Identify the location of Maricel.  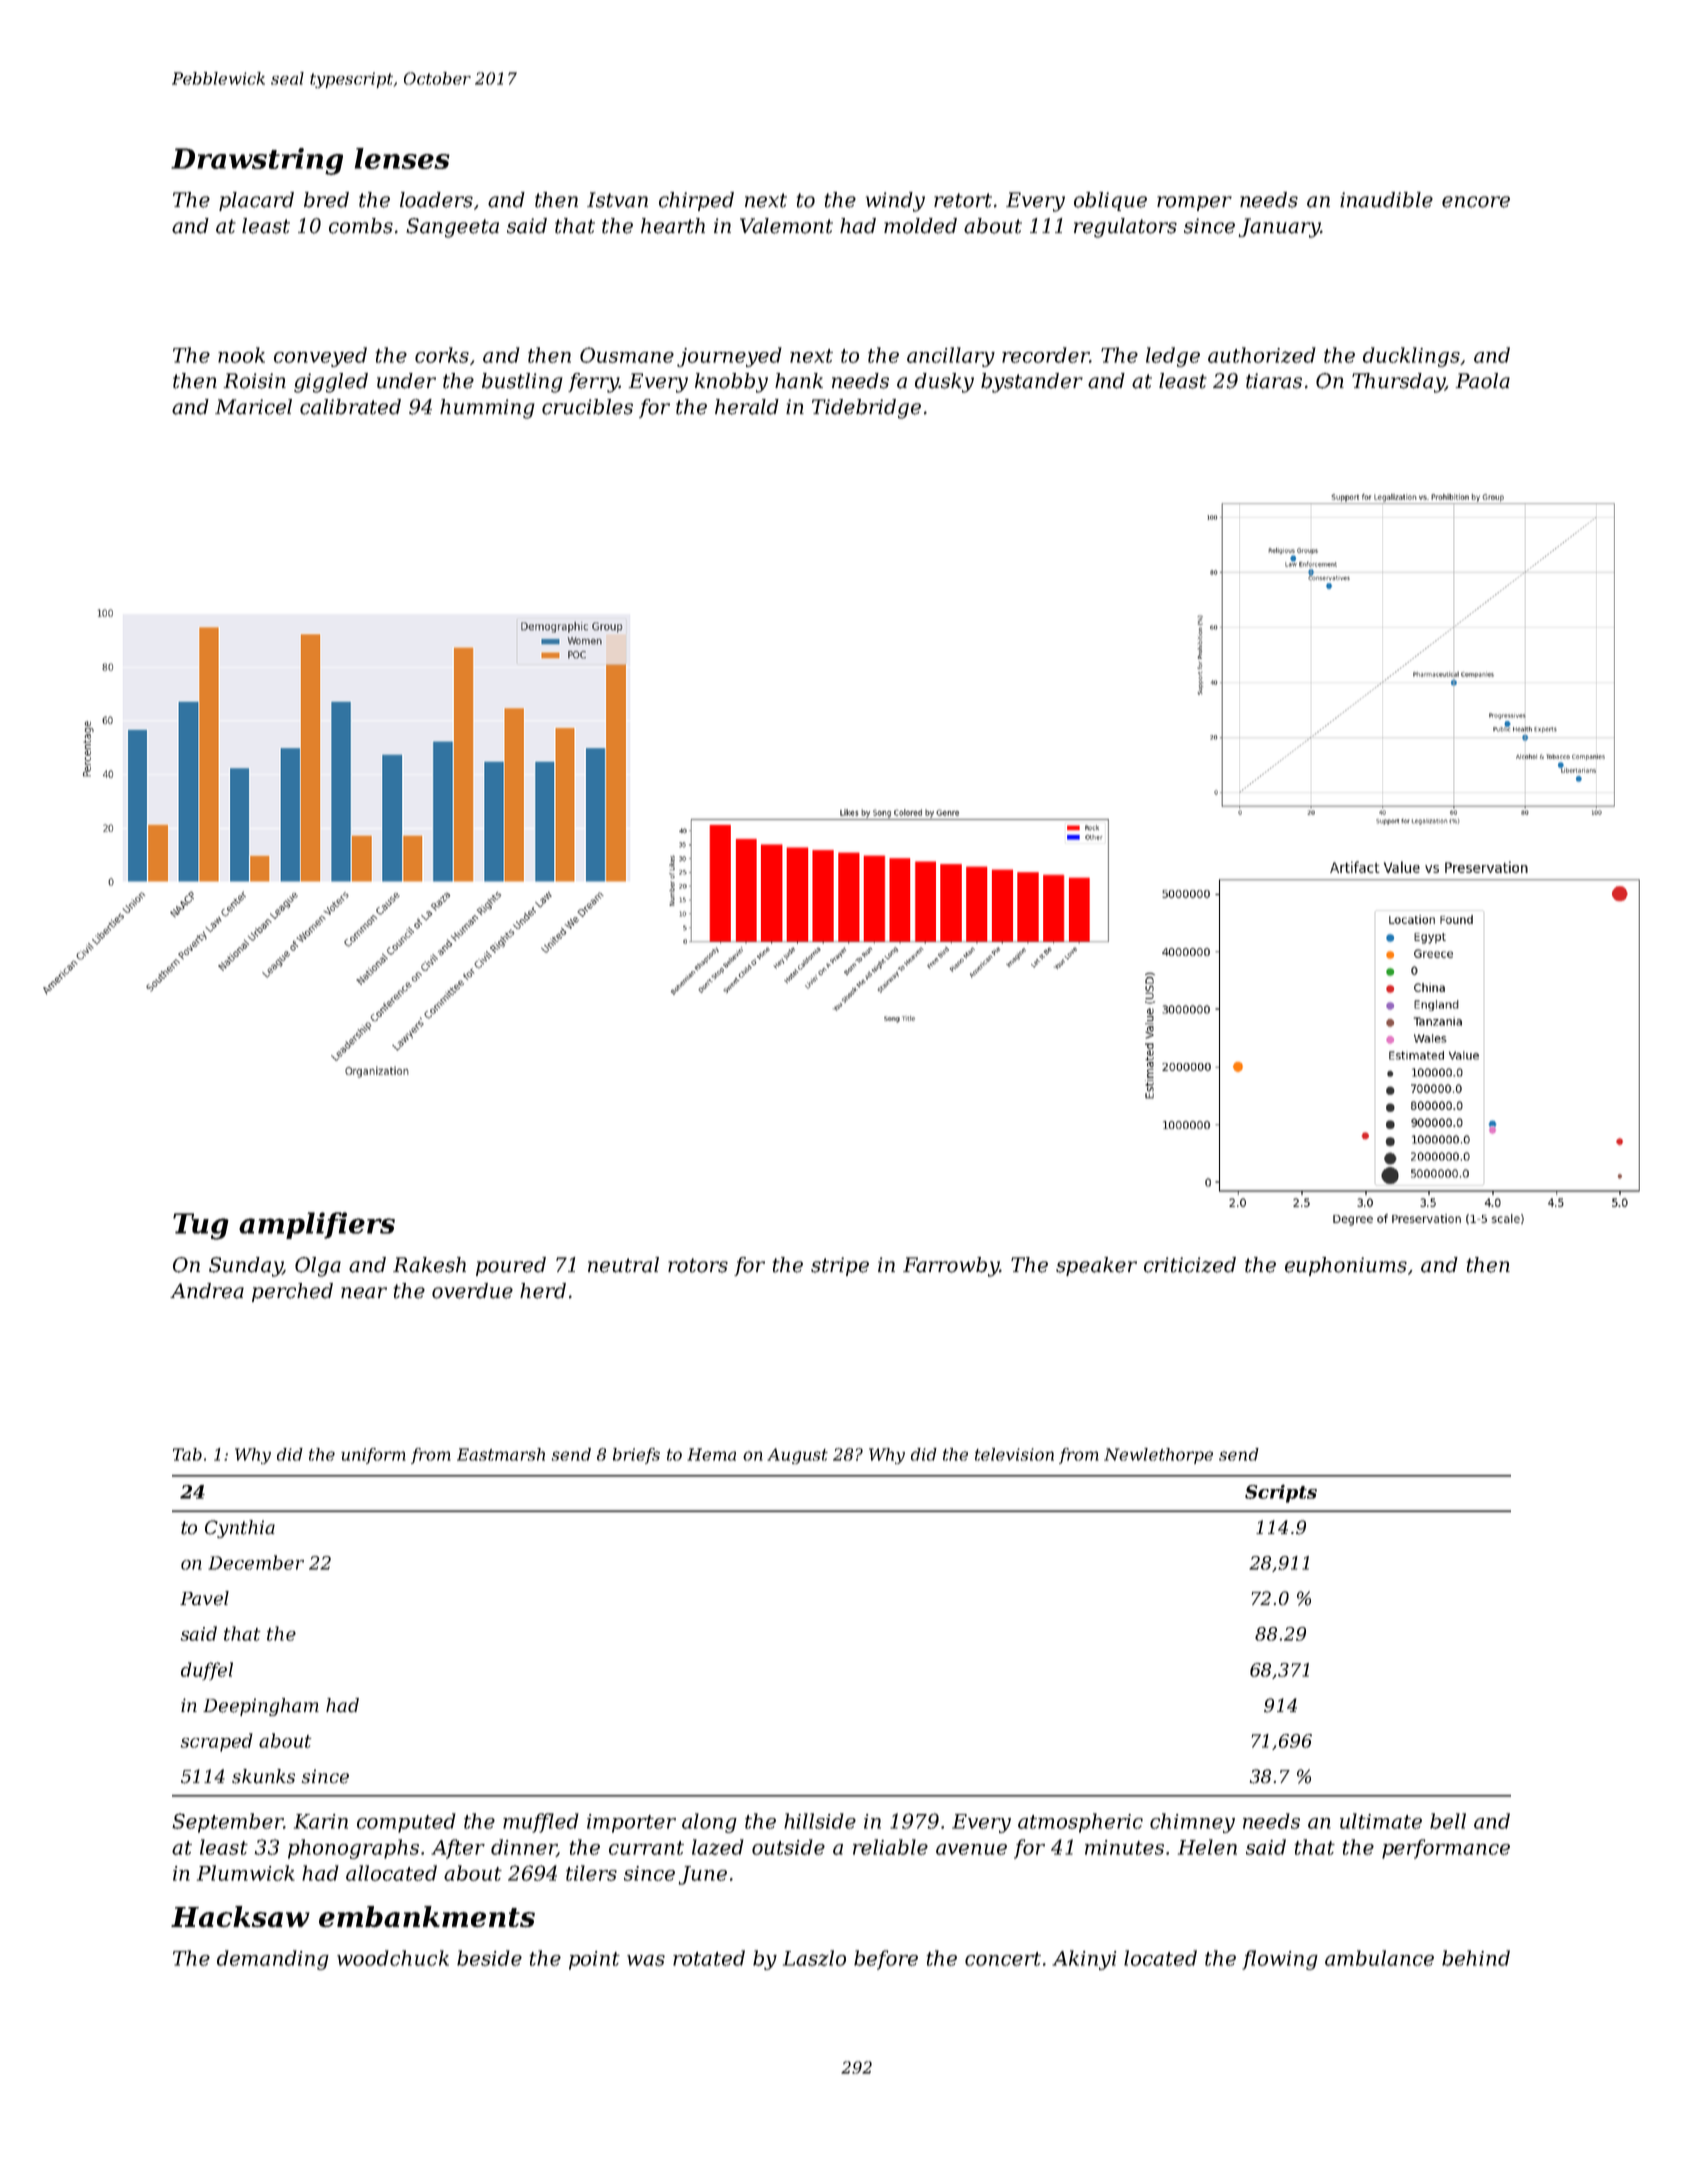
(253, 407).
